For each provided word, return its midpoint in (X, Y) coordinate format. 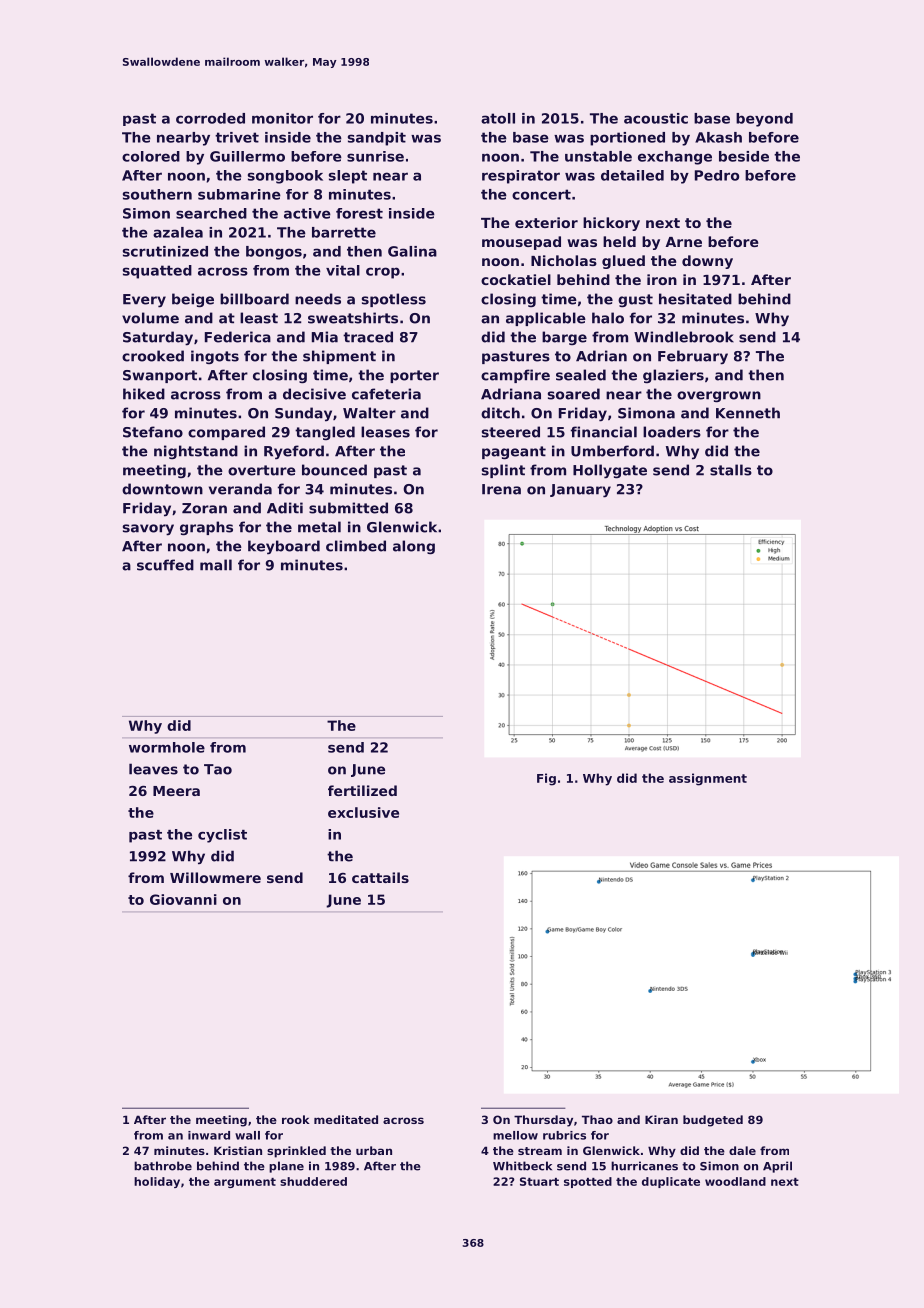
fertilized (362, 790)
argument (245, 1183)
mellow (515, 1135)
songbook (285, 177)
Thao (597, 1119)
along (414, 547)
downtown (162, 489)
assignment (708, 779)
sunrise (375, 156)
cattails (380, 877)
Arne (683, 242)
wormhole (167, 747)
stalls (731, 470)
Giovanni (183, 899)
